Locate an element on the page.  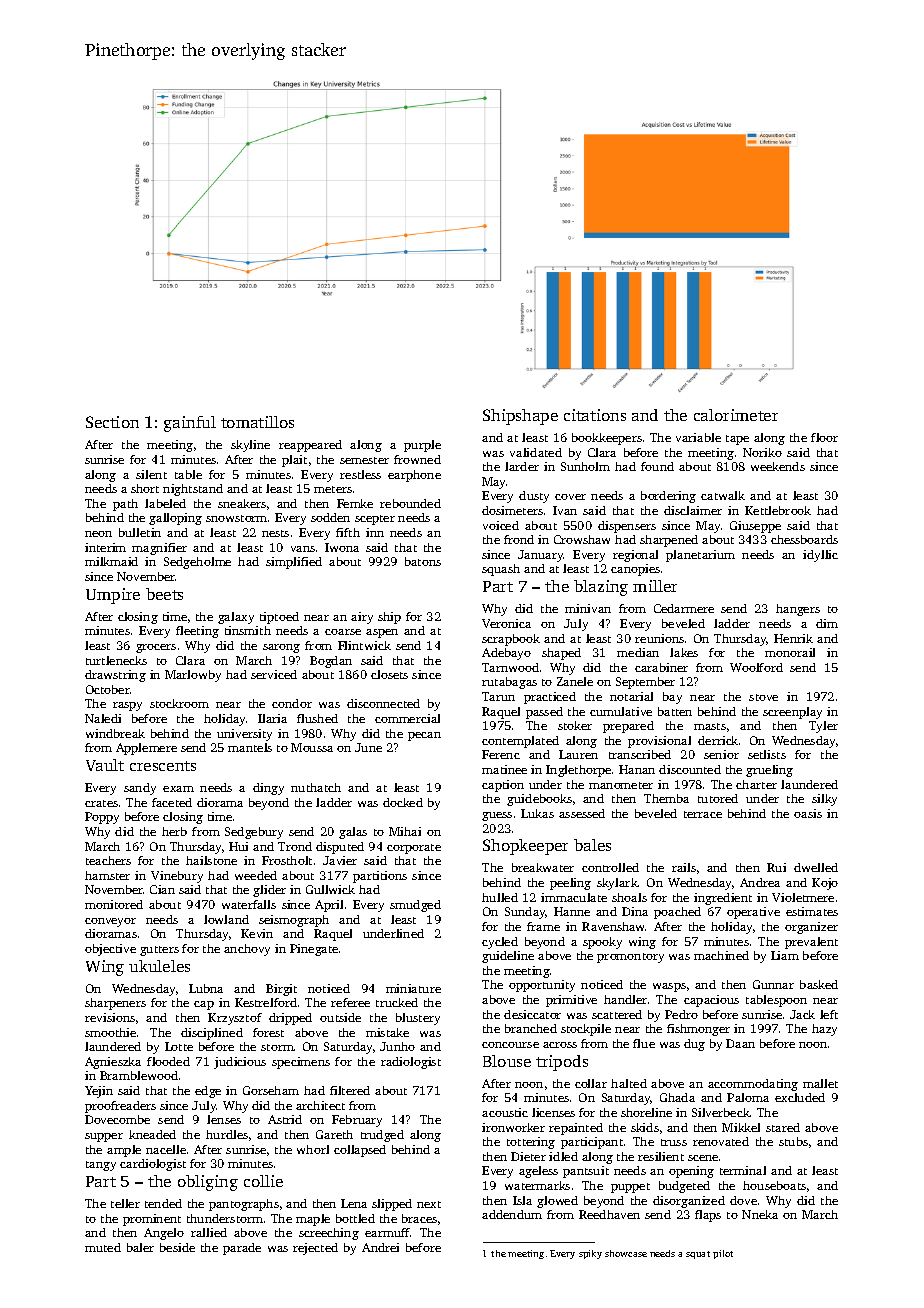
smudged is located at coordinates (415, 906).
